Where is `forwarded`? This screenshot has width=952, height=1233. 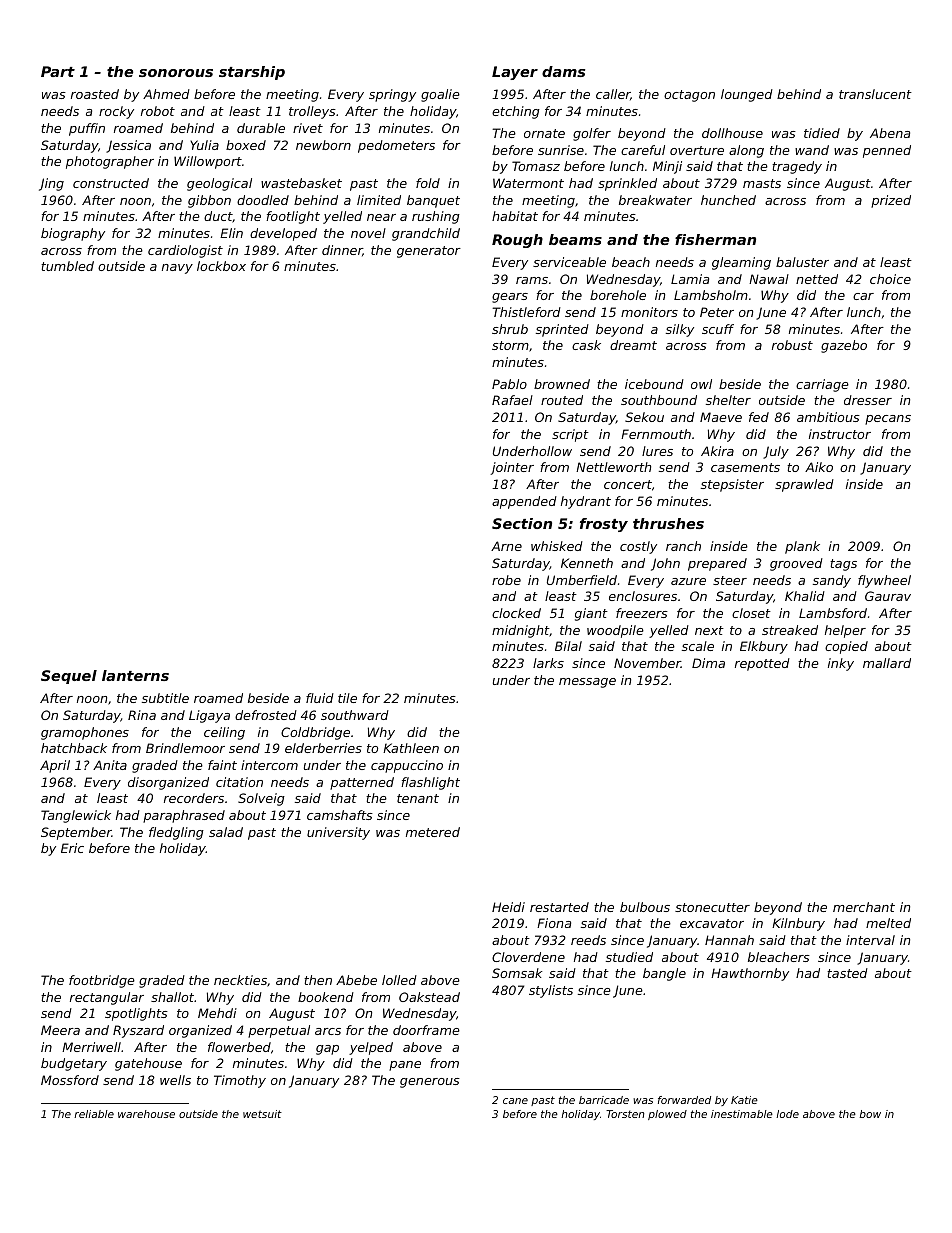
forwarded is located at coordinates (684, 1100).
